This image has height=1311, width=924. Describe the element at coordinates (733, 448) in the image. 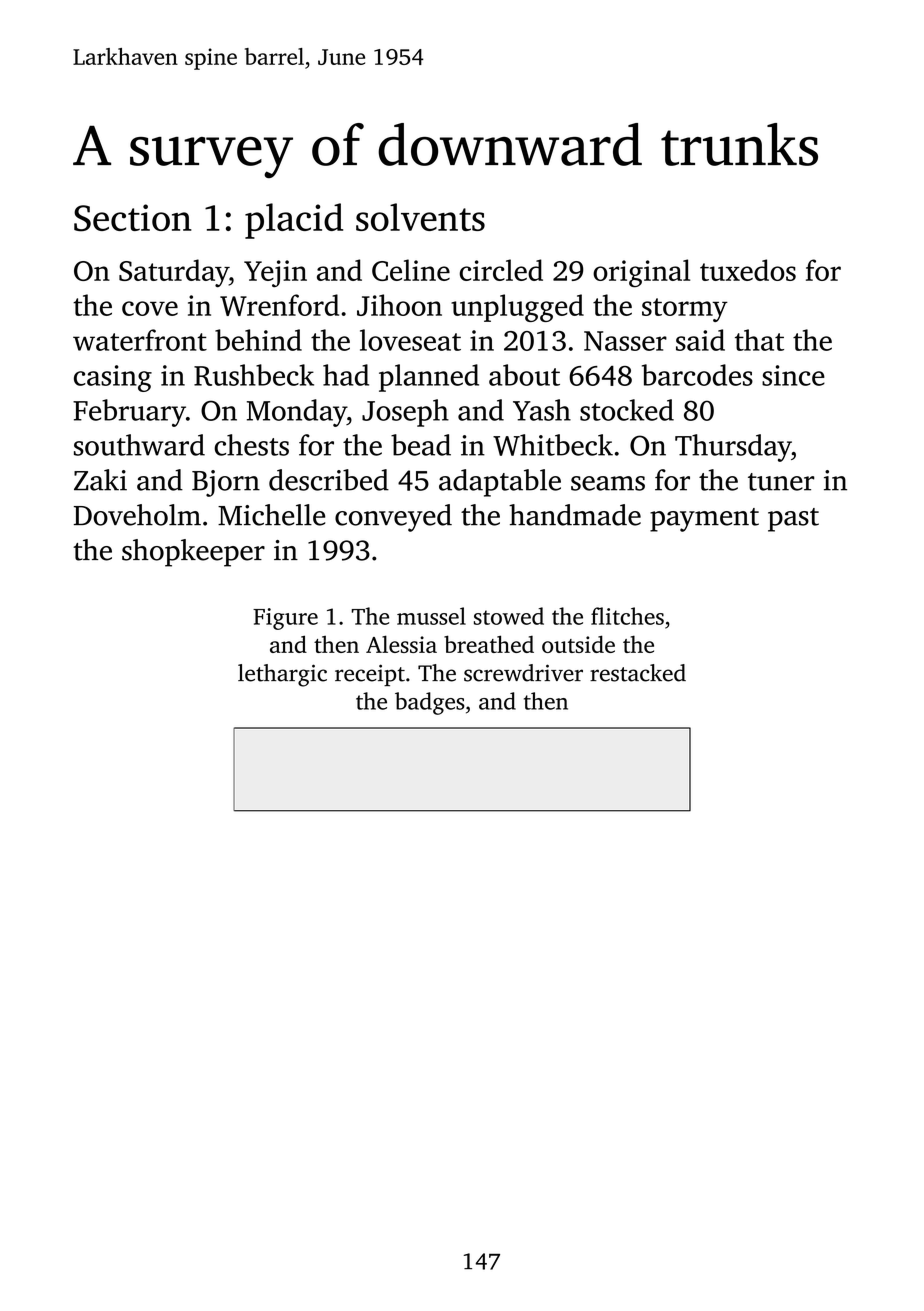

I see `Thursday` at that location.
